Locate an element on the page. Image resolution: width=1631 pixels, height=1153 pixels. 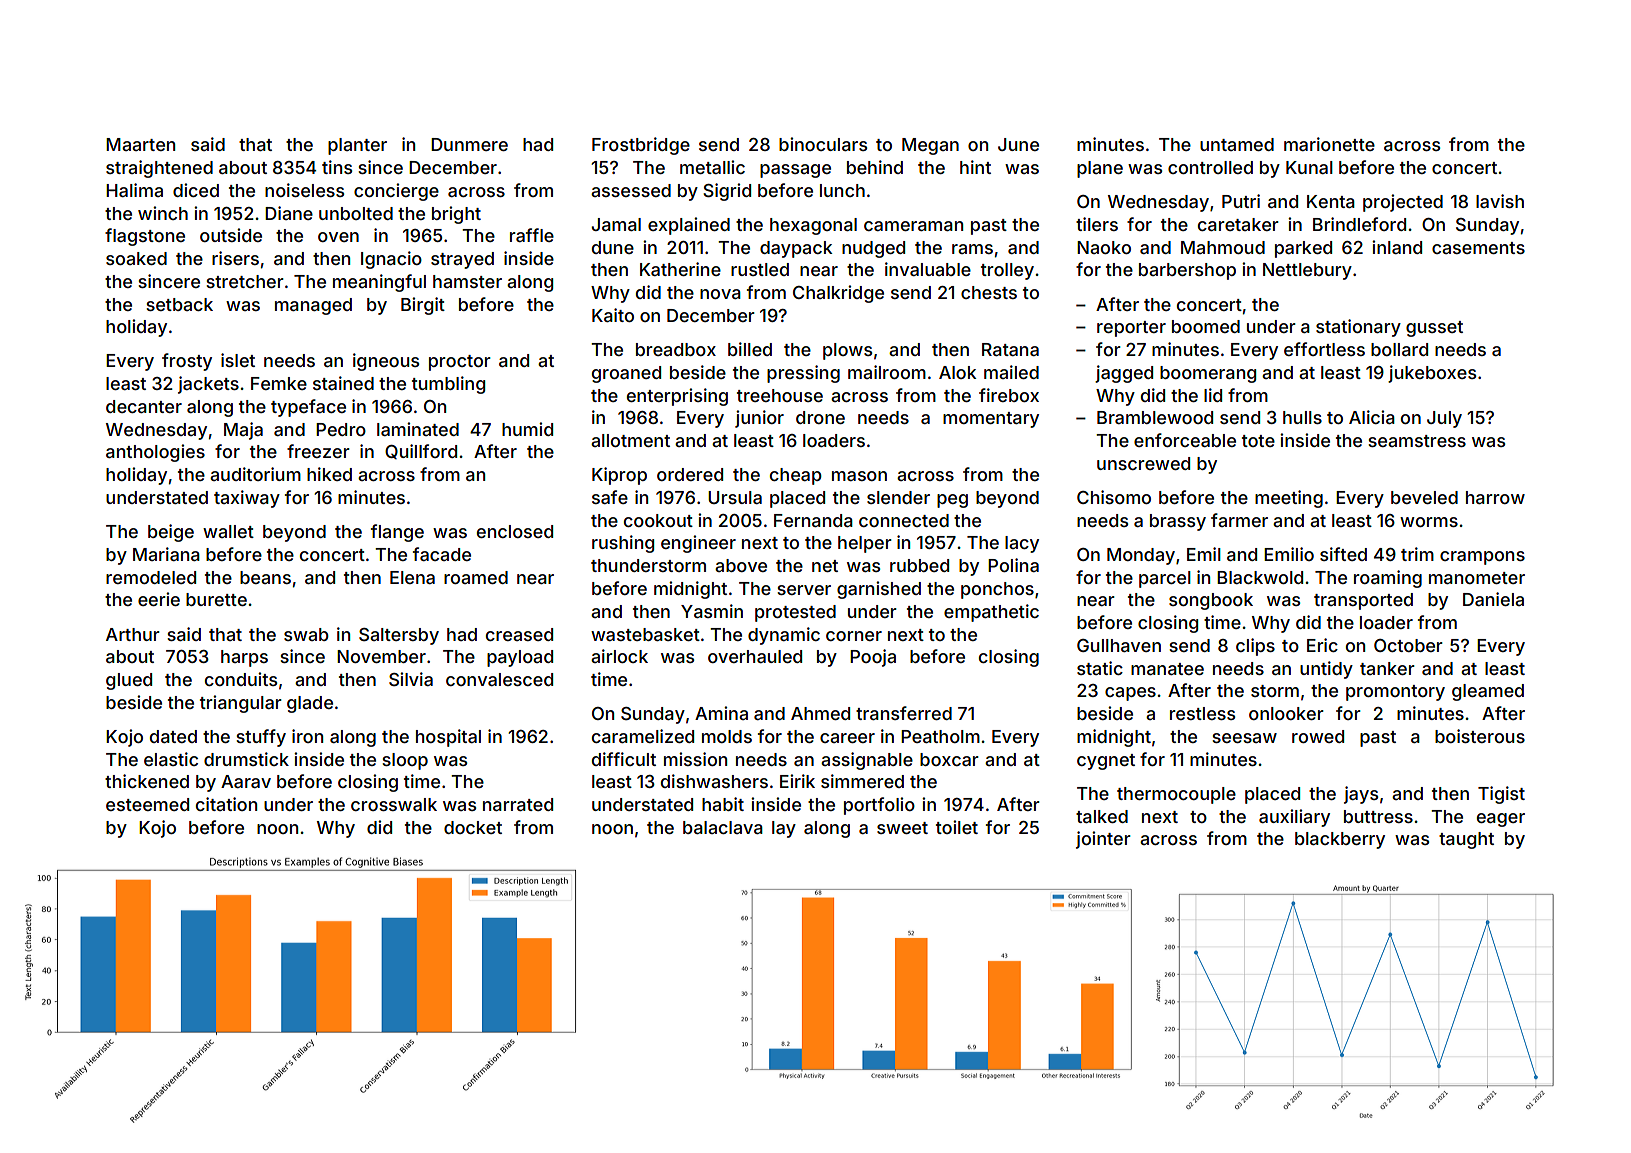
Megan is located at coordinates (930, 146).
